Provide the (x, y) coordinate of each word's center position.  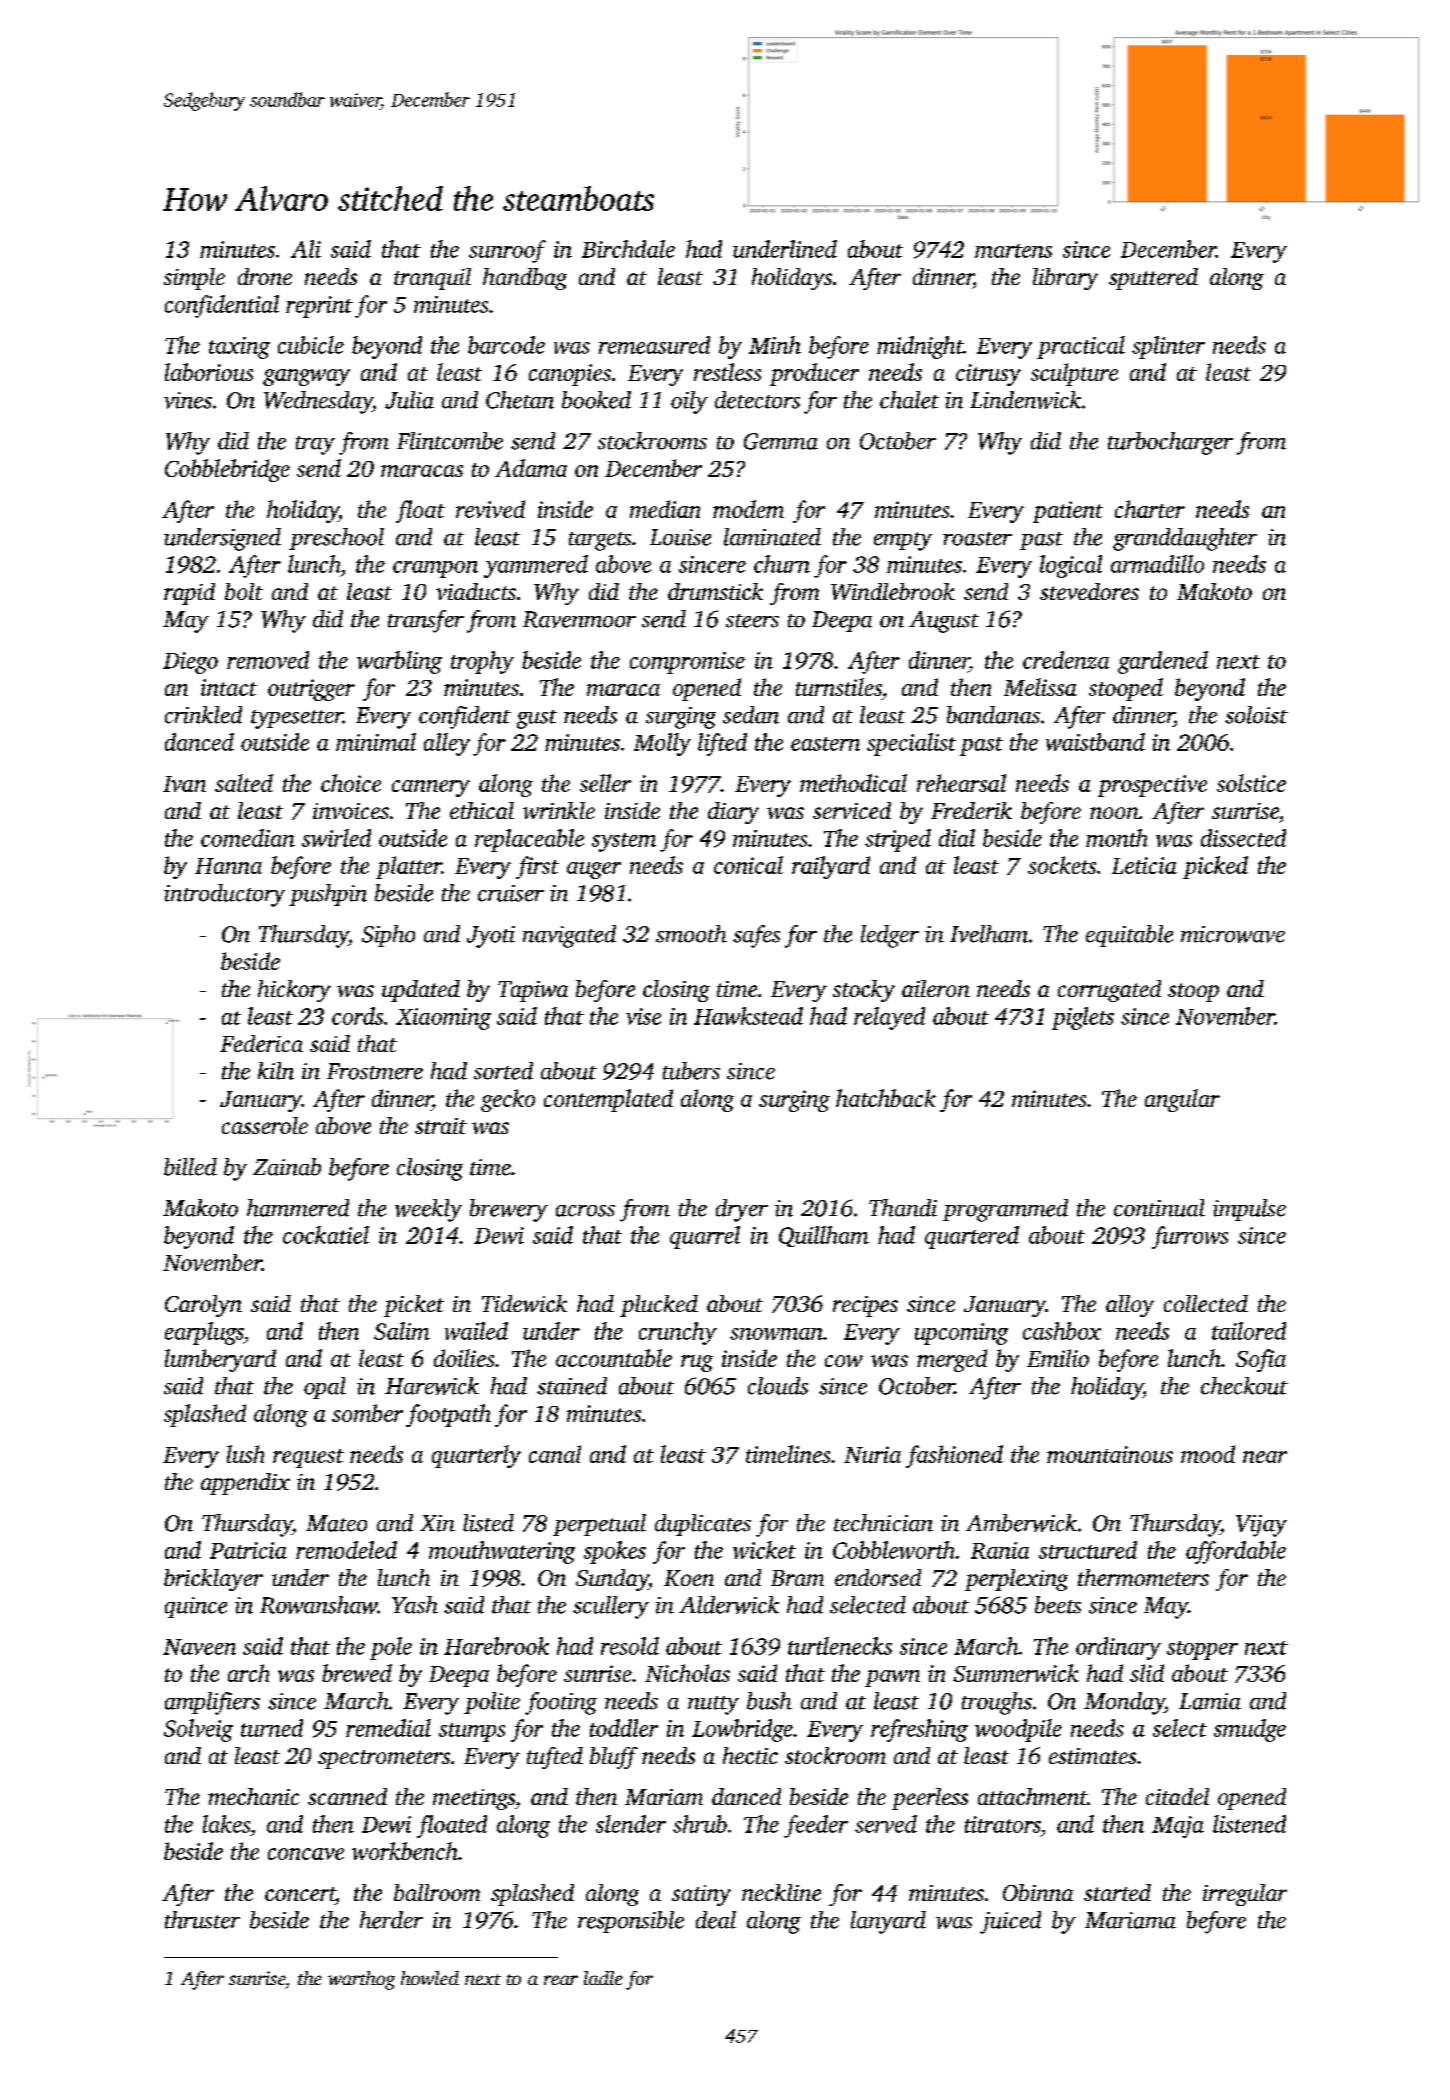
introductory (224, 895)
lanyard (888, 1922)
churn (782, 564)
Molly (662, 744)
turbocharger (1170, 443)
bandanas (993, 715)
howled (430, 1978)
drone (265, 276)
